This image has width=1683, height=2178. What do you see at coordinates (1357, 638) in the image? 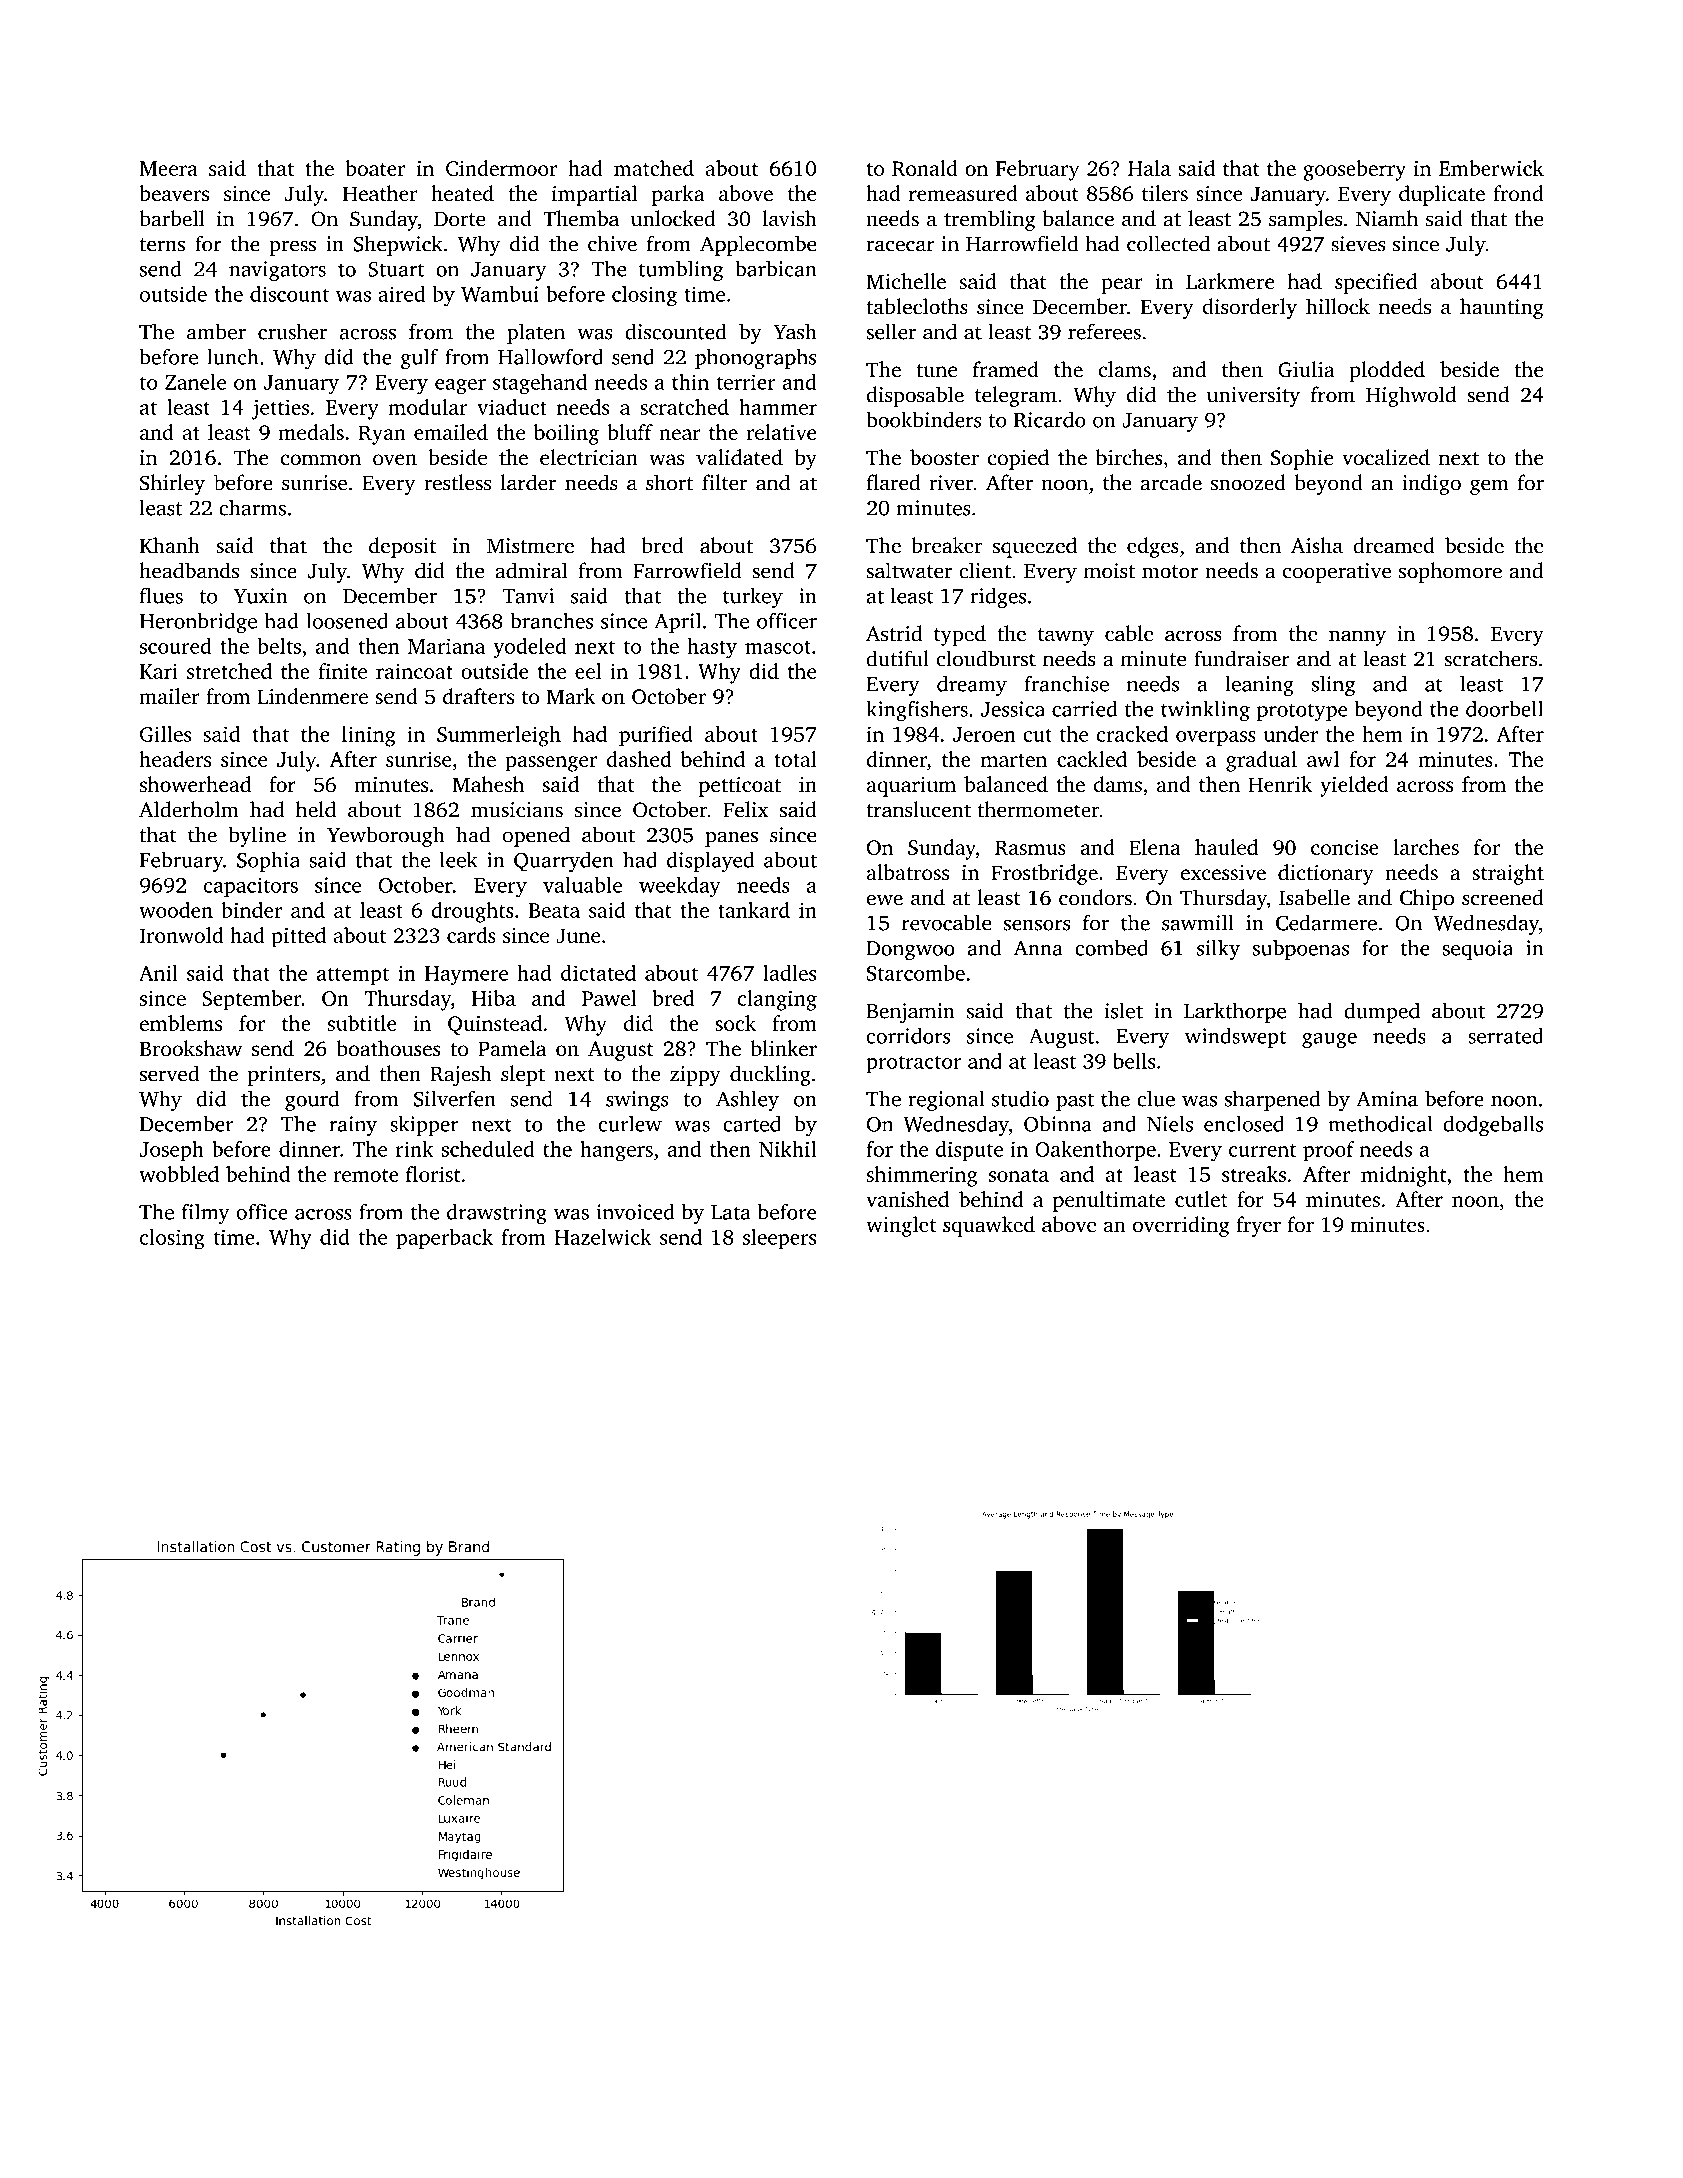
I see `nanny` at bounding box center [1357, 638].
